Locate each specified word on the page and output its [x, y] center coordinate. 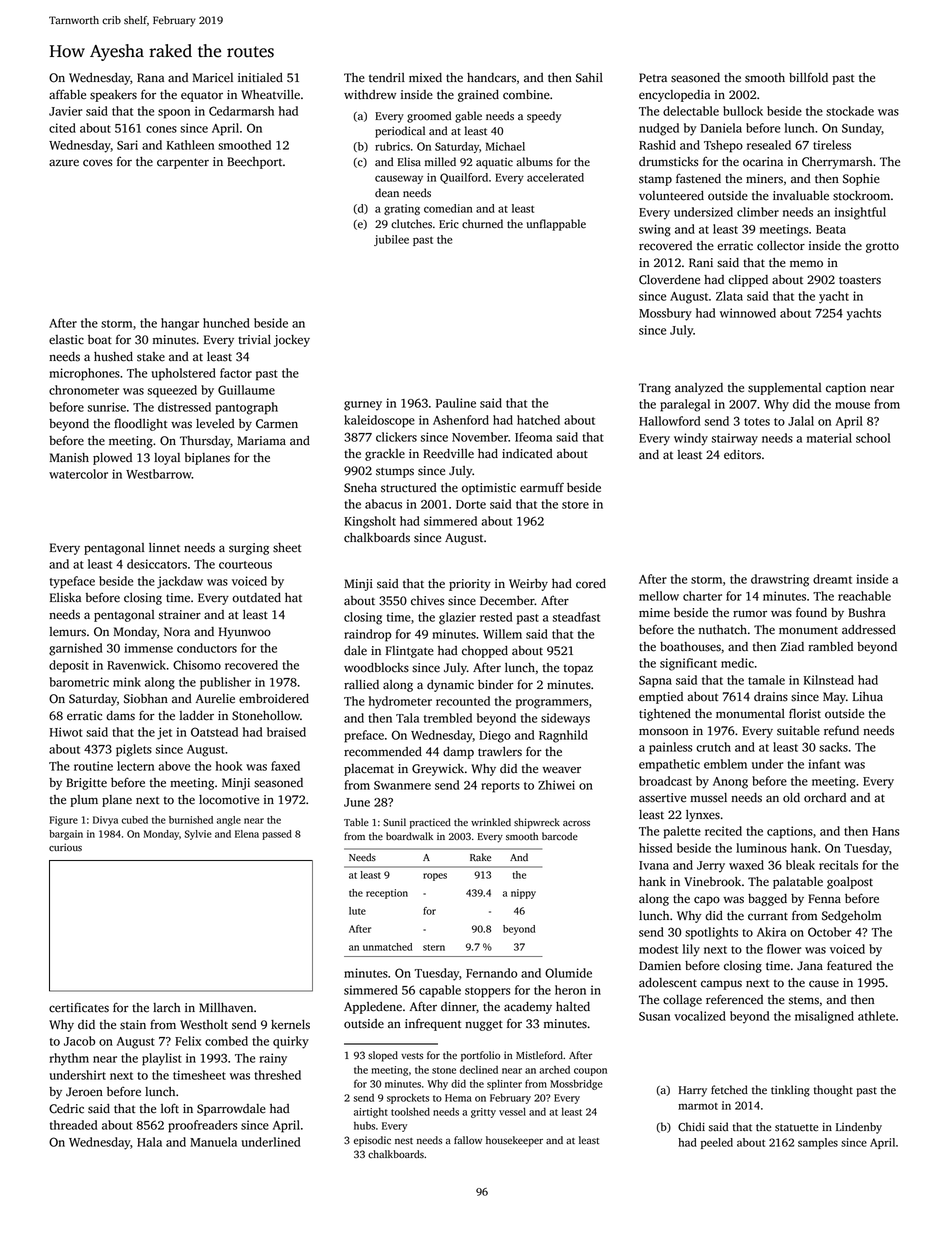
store [575, 505]
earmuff [542, 487]
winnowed [748, 313]
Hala [149, 1142]
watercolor [78, 474]
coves [97, 163]
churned [482, 224]
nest [404, 1141]
